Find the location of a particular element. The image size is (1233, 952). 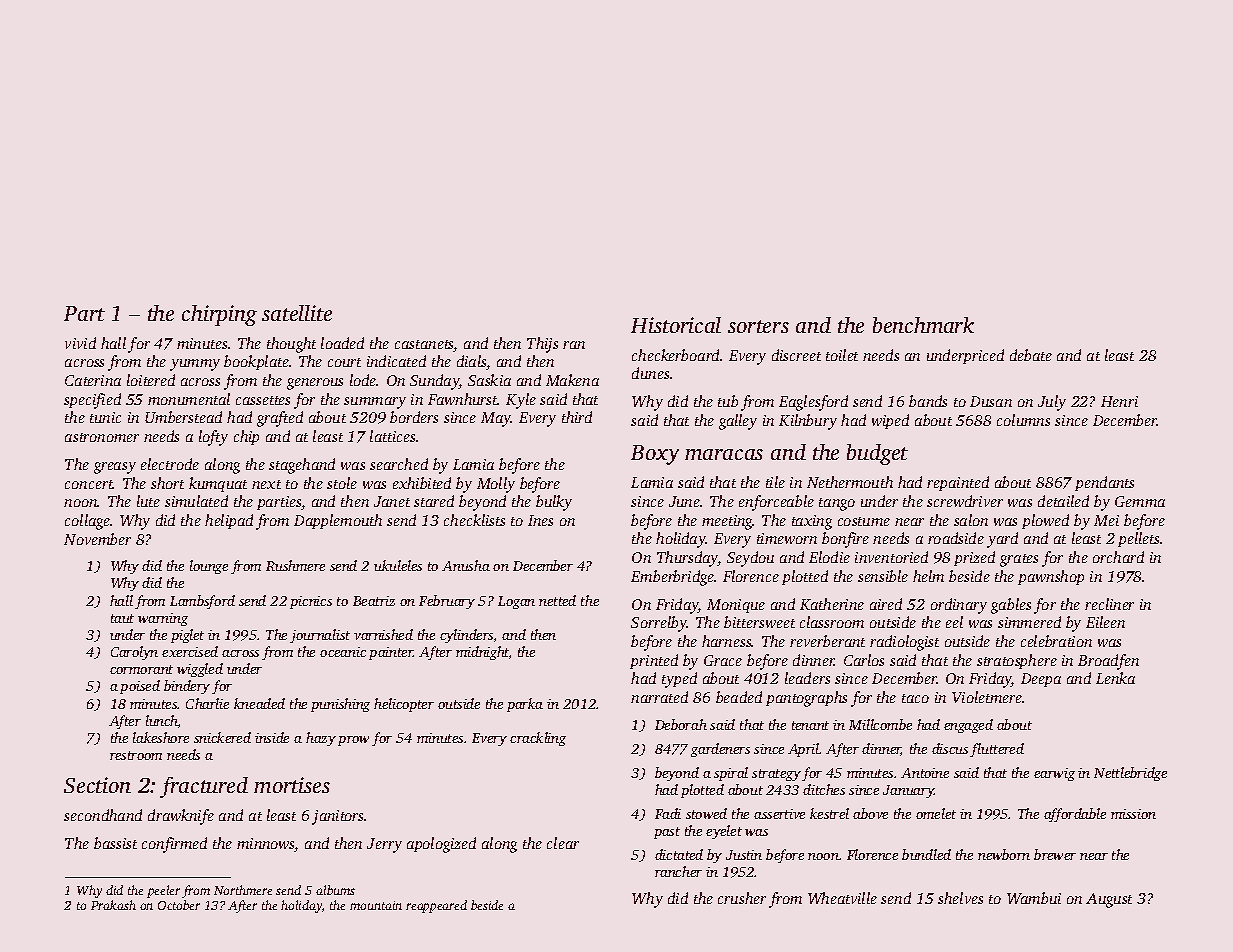

sorters is located at coordinates (758, 326).
